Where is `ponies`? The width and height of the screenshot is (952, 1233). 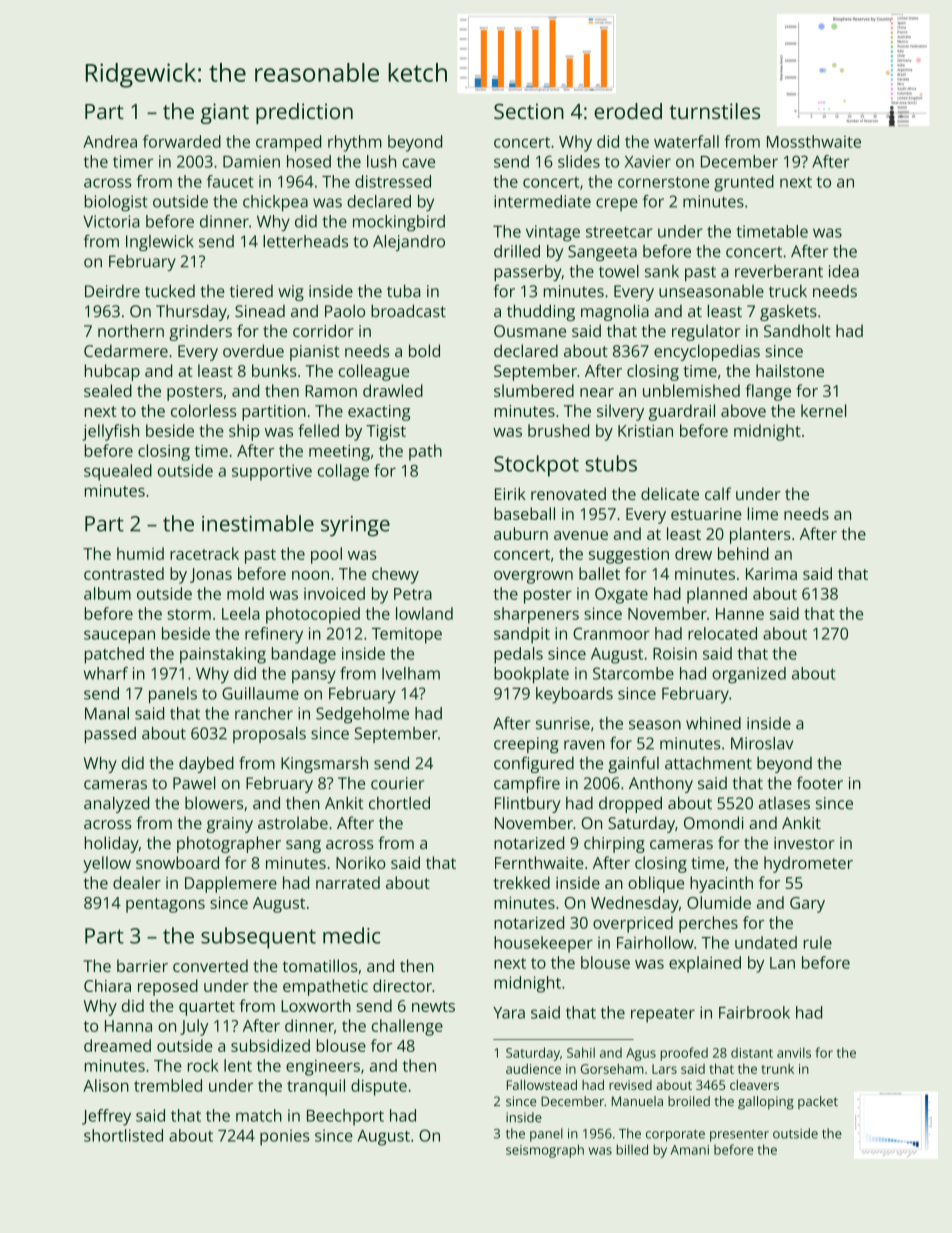 ponies is located at coordinates (285, 1137).
